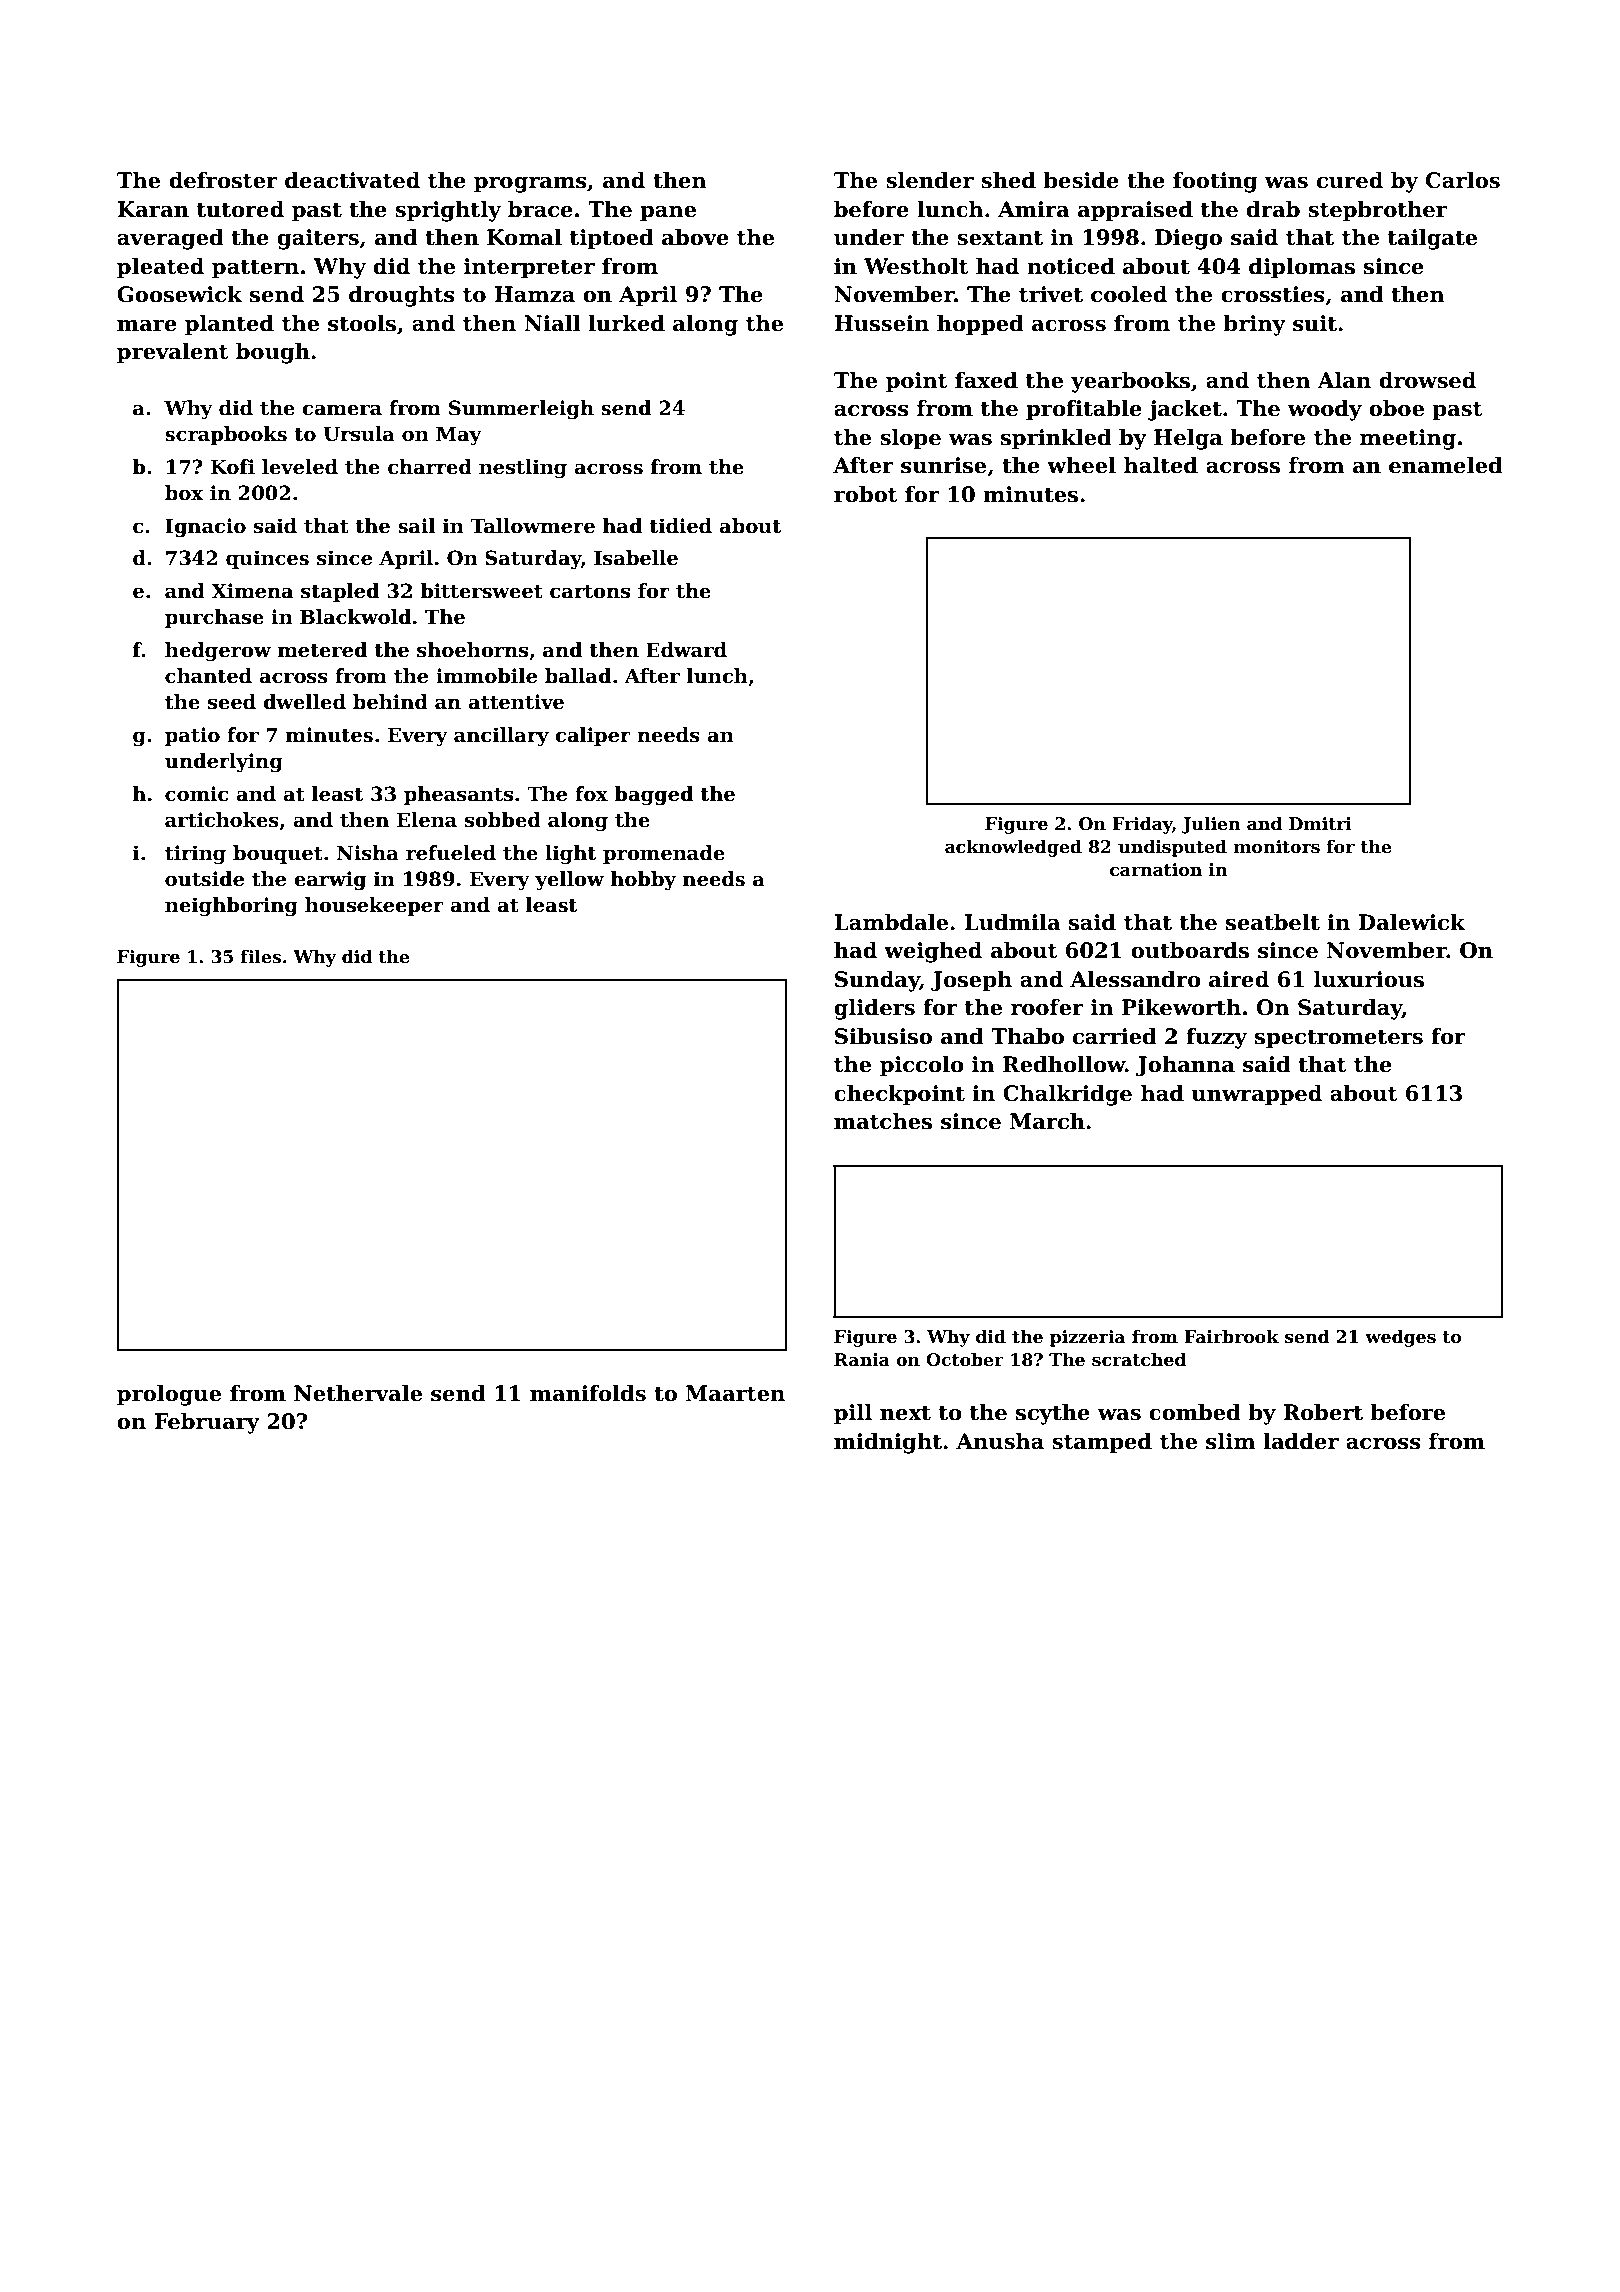 The height and width of the image is (2292, 1620). I want to click on bagged, so click(653, 796).
